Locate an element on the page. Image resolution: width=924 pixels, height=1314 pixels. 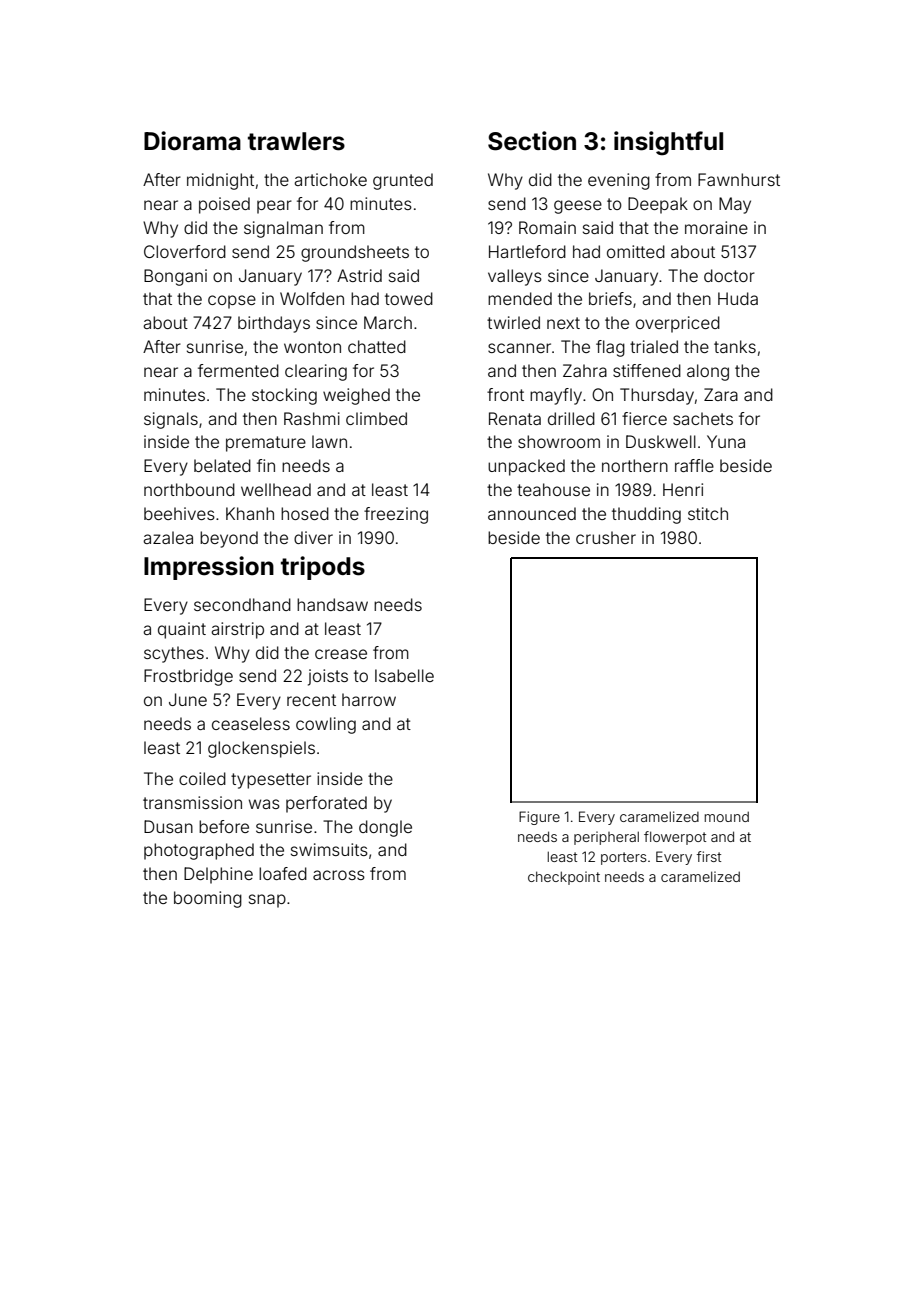
moraine is located at coordinates (716, 227).
